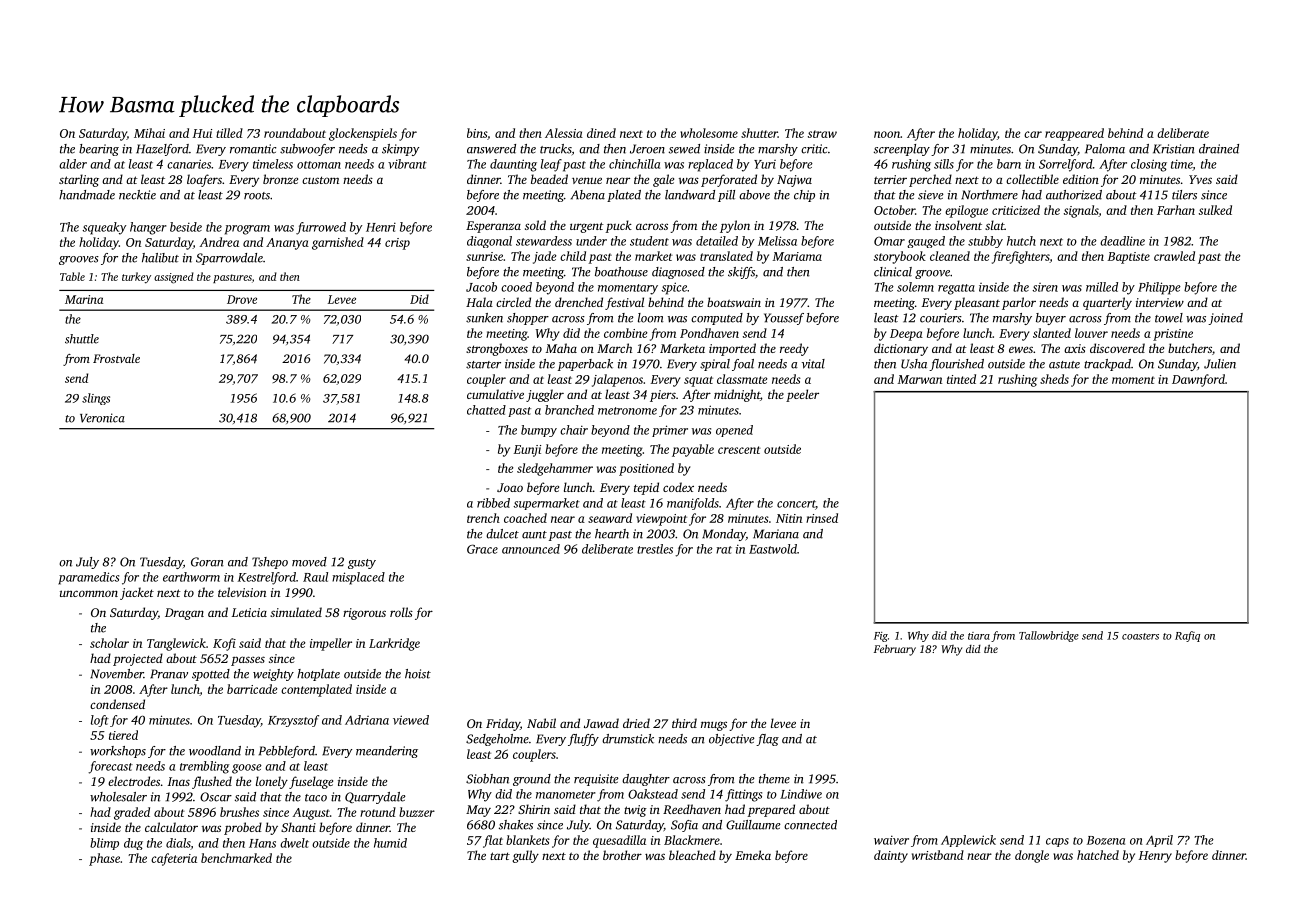  Describe the element at coordinates (802, 395) in the page. I see `peeler` at that location.
